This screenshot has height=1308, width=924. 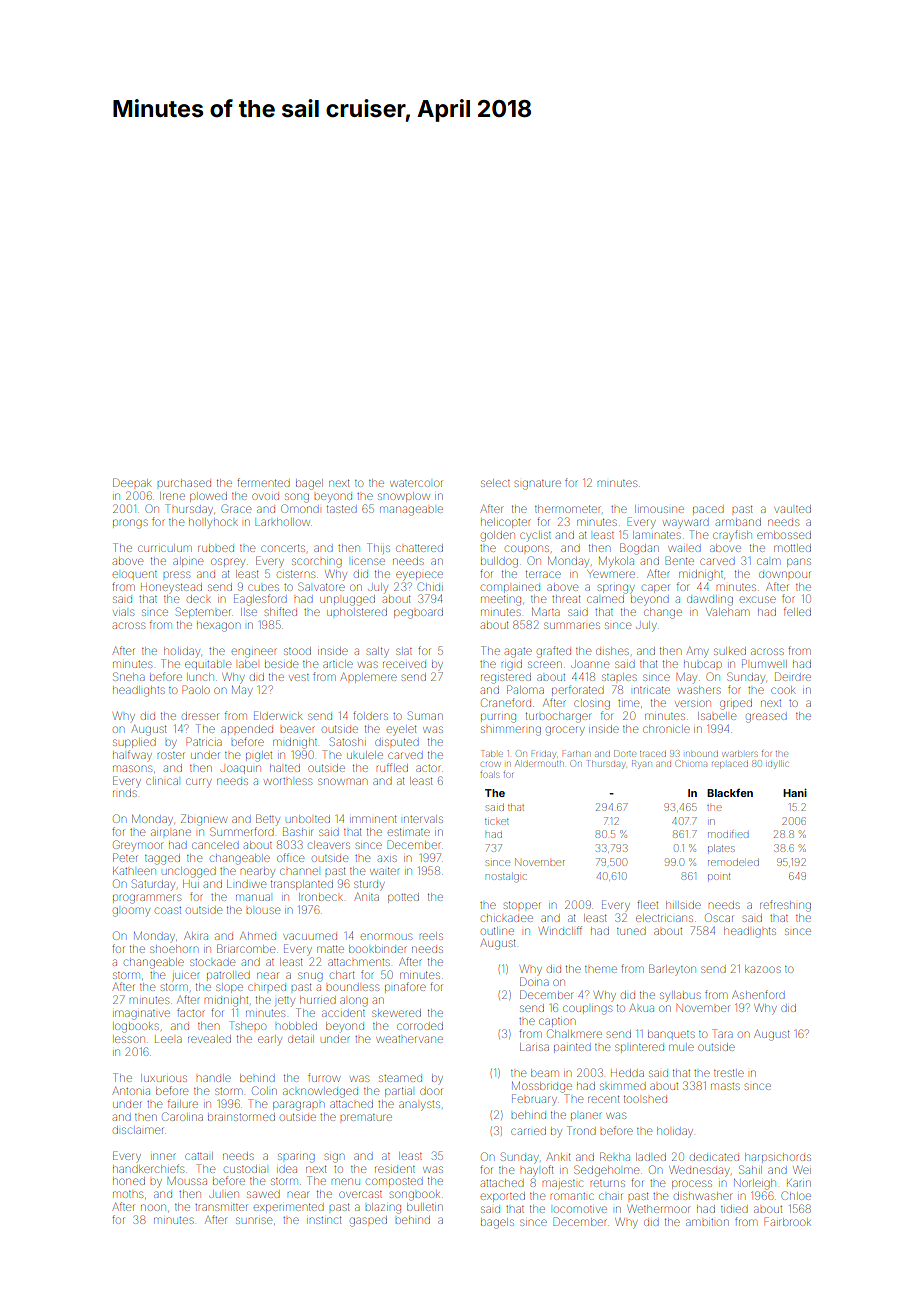 I want to click on ladled, so click(x=651, y=1157).
